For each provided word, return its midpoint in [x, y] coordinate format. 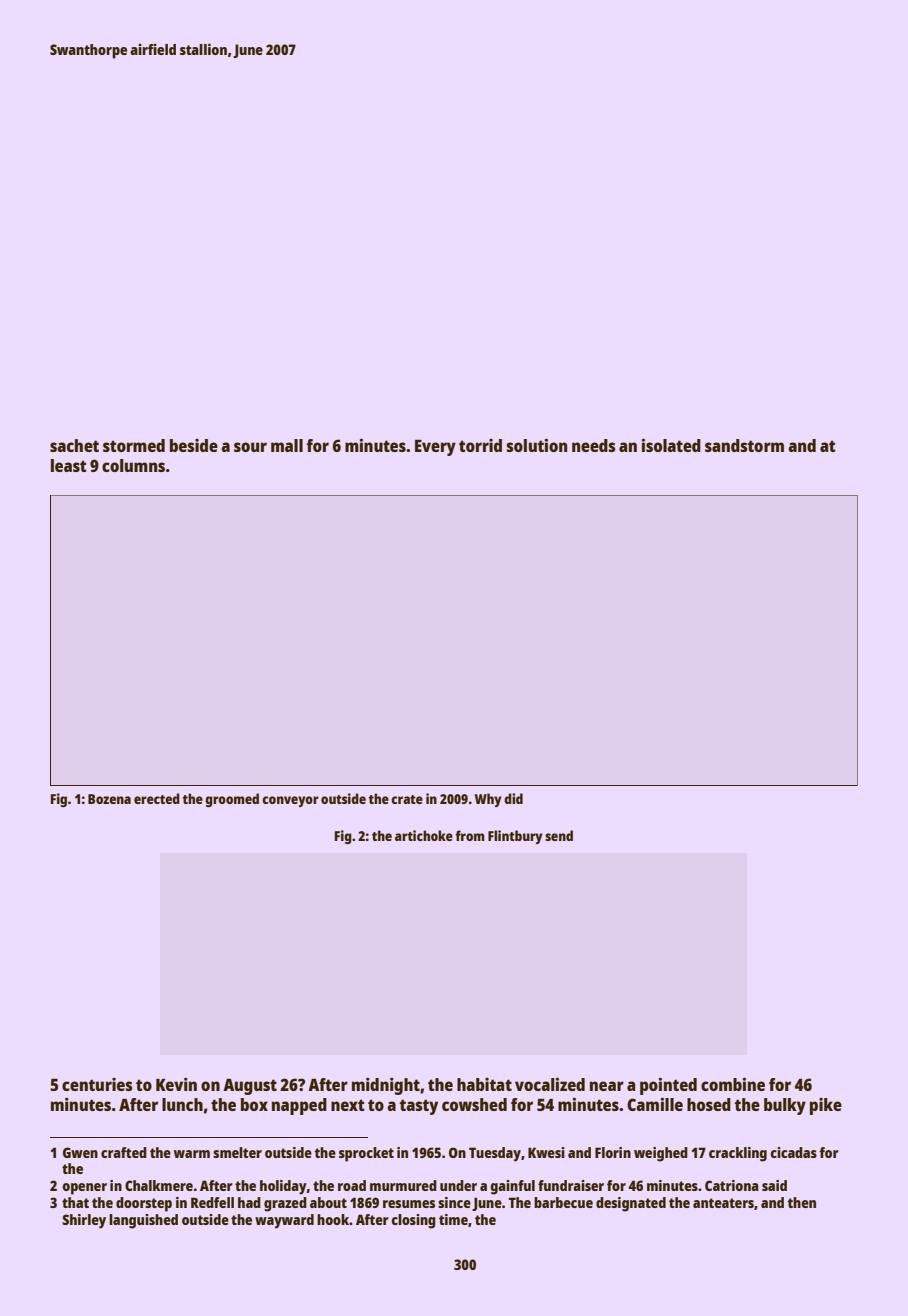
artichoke [424, 835]
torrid [480, 445]
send [559, 835]
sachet [74, 445]
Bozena [109, 799]
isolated [671, 445]
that [75, 1202]
